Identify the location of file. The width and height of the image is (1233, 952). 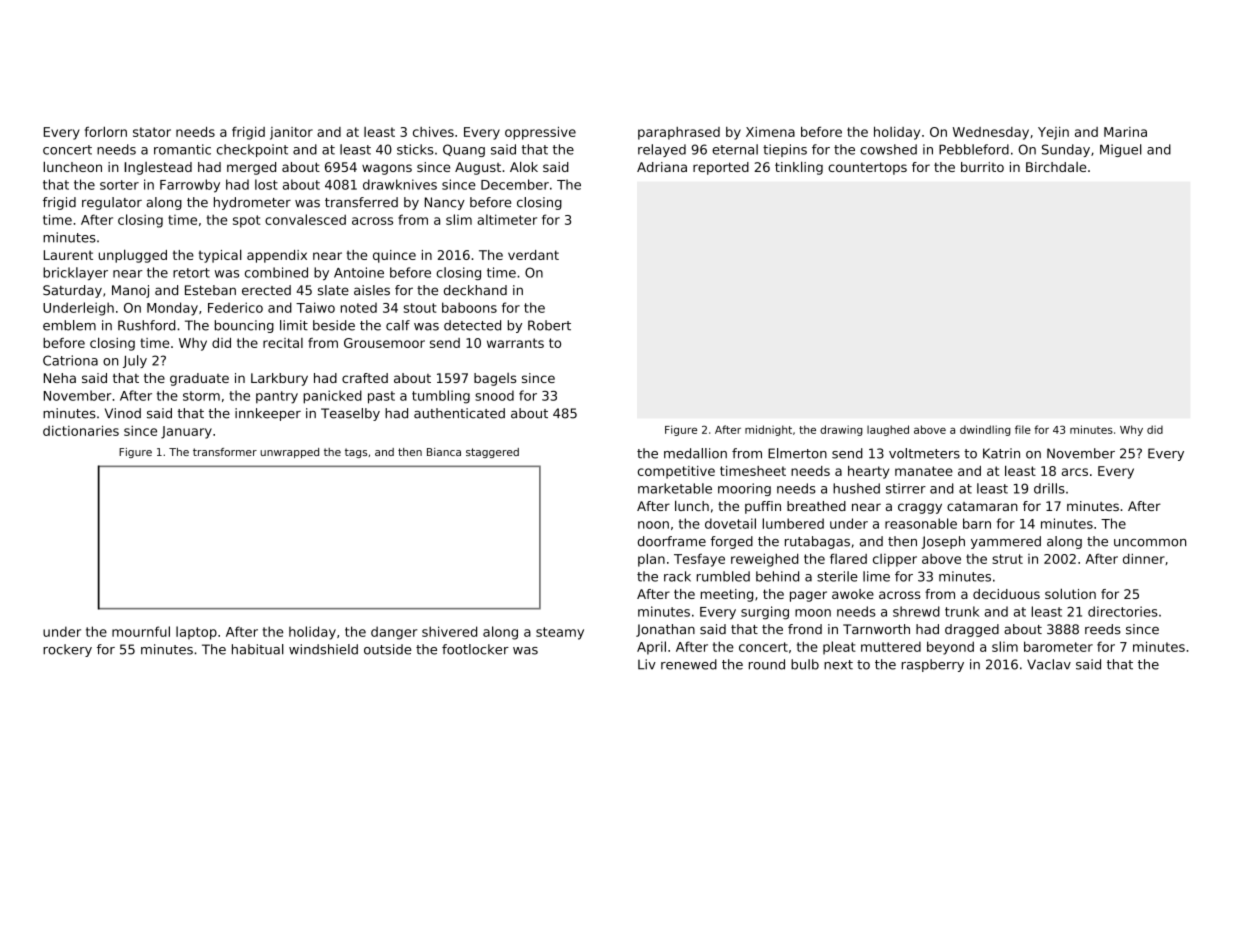
(1023, 429).
